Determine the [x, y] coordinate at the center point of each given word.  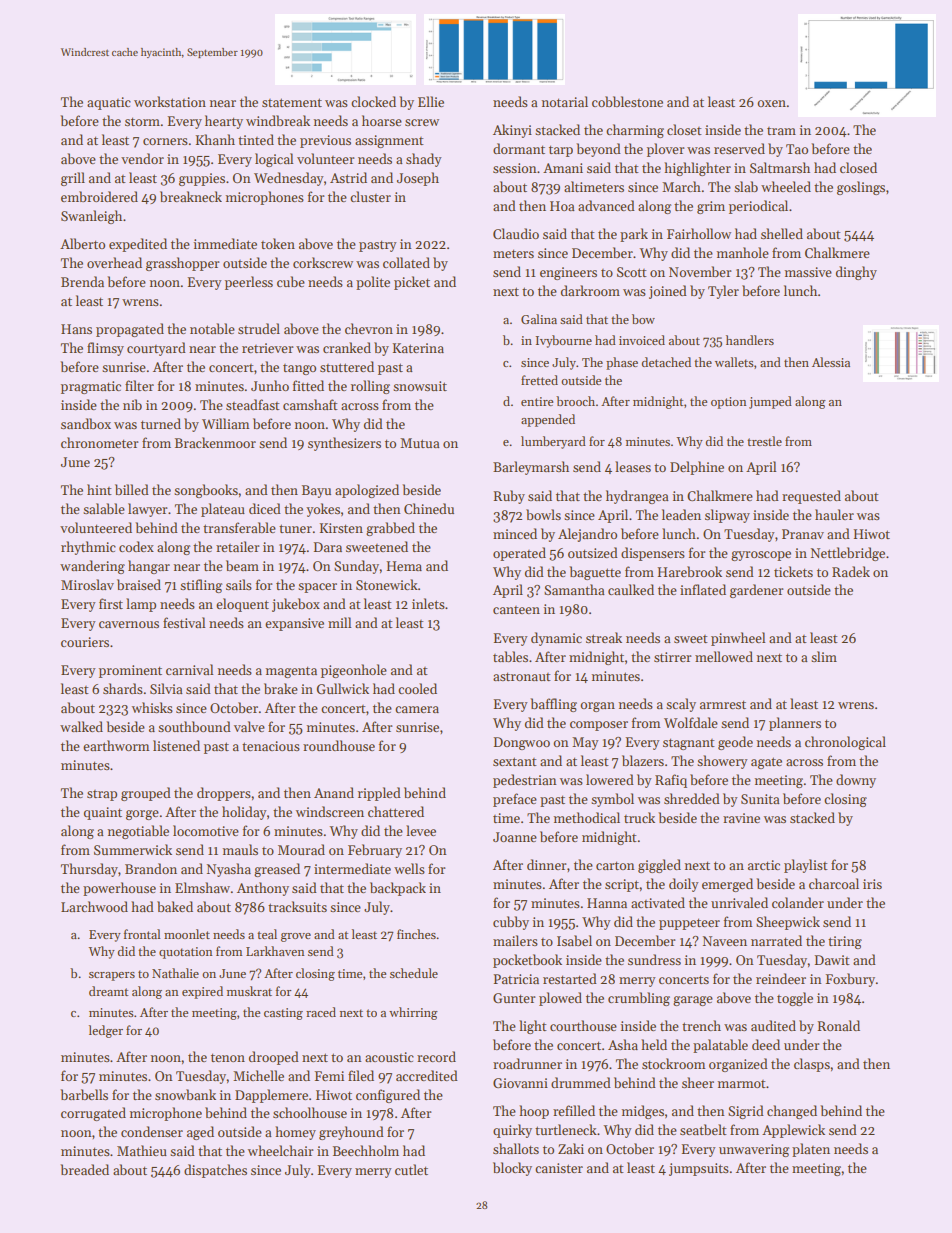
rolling [370, 387]
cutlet [411, 1169]
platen [811, 1150]
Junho [270, 385]
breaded [84, 1169]
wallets [734, 362]
